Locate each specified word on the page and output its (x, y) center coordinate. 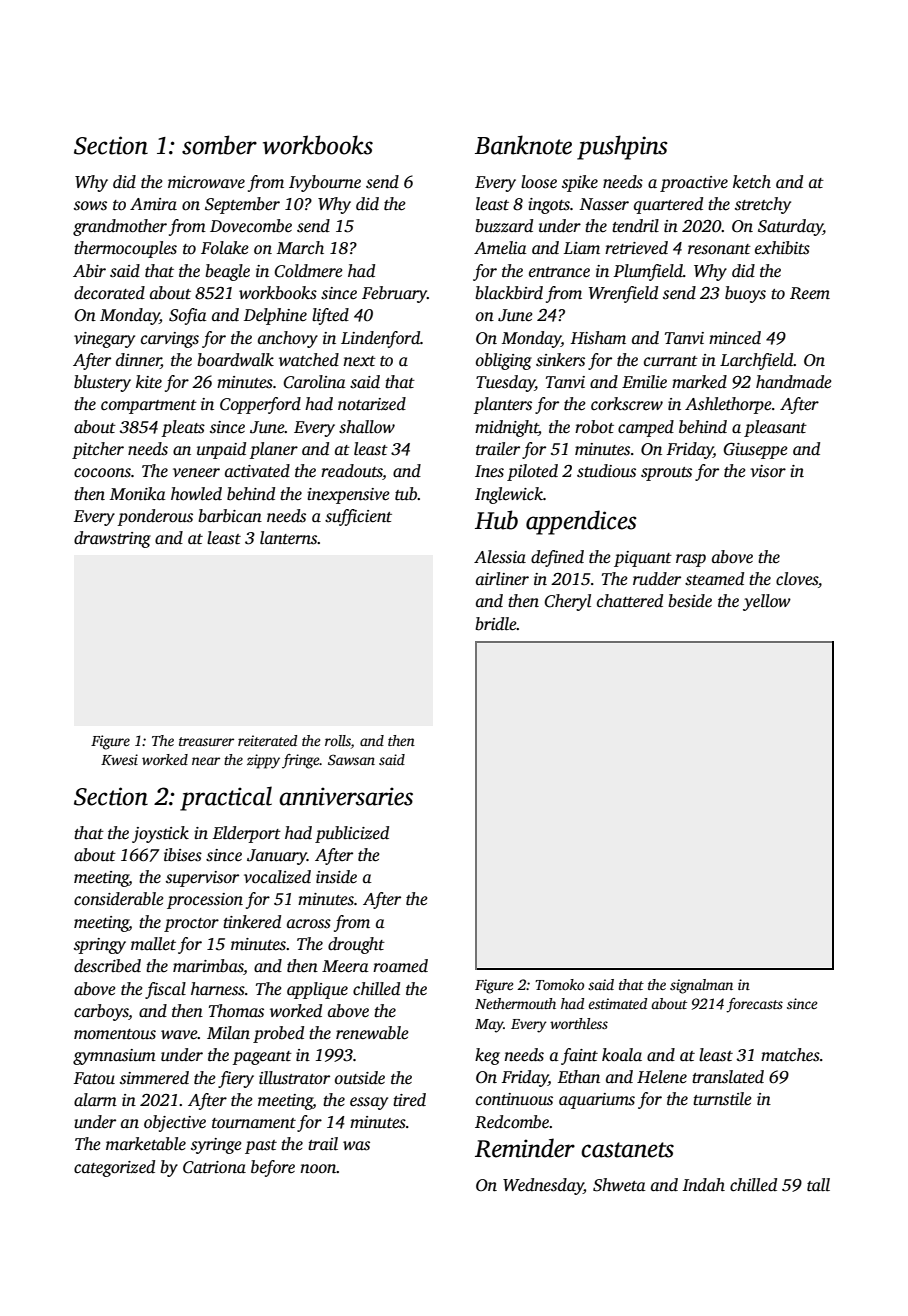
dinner (138, 361)
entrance (559, 272)
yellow (767, 602)
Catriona (214, 1167)
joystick (160, 834)
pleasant (775, 428)
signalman (701, 986)
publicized (352, 834)
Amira (153, 204)
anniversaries (346, 796)
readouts (352, 472)
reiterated (267, 740)
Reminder (525, 1148)
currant (671, 361)
